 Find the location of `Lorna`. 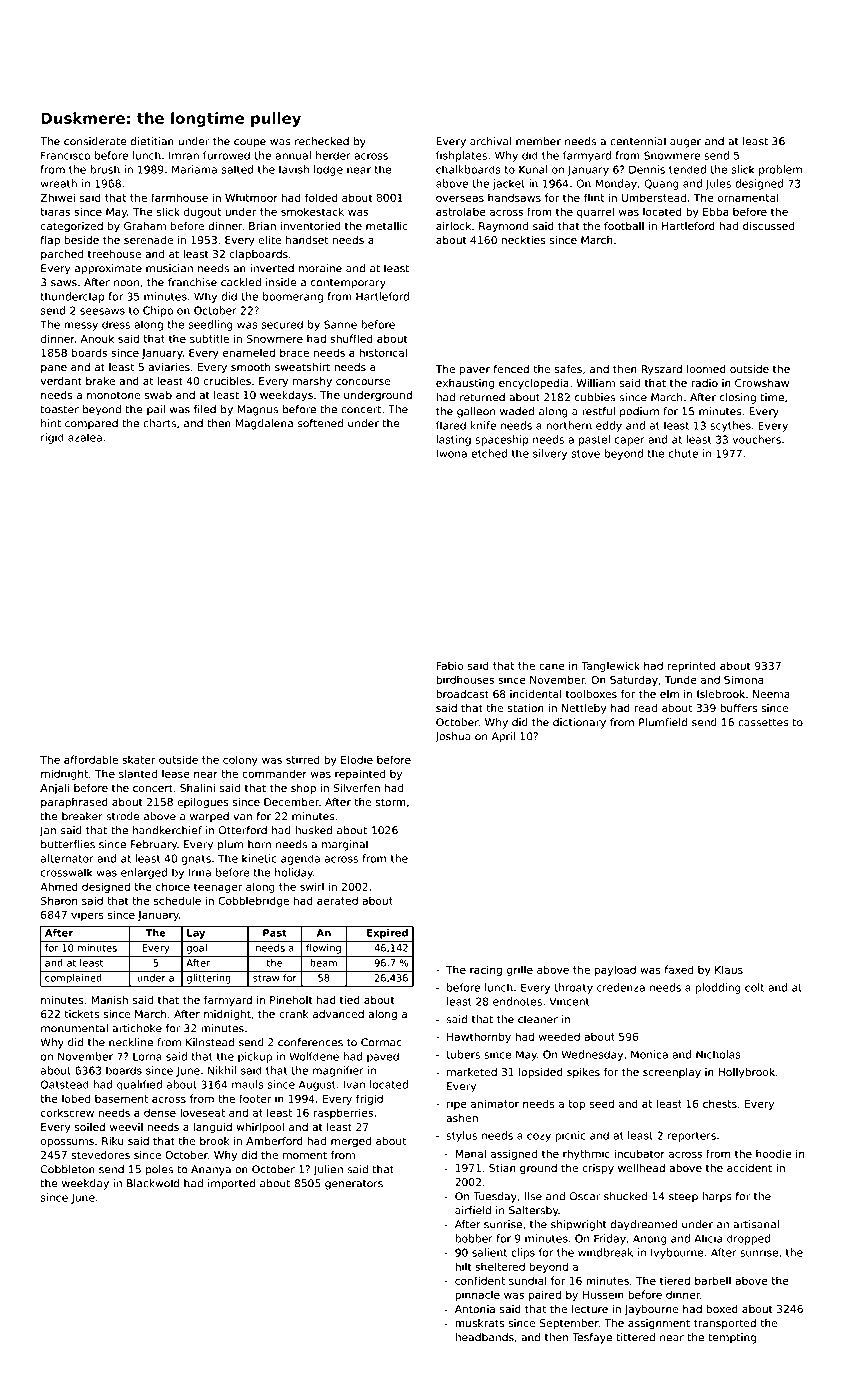

Lorna is located at coordinates (147, 1057).
